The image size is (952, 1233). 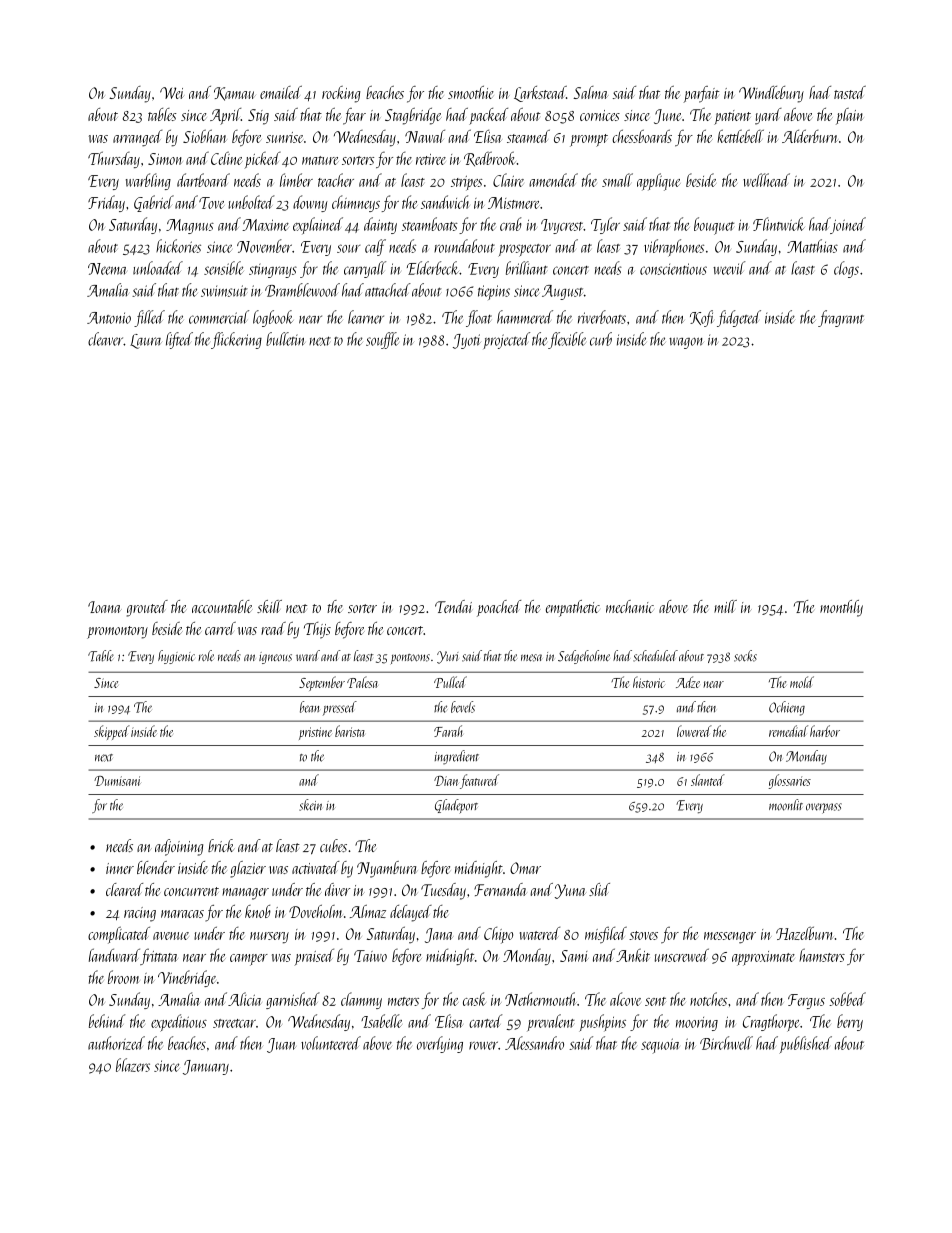 What do you see at coordinates (573, 608) in the screenshot?
I see `empathetic` at bounding box center [573, 608].
